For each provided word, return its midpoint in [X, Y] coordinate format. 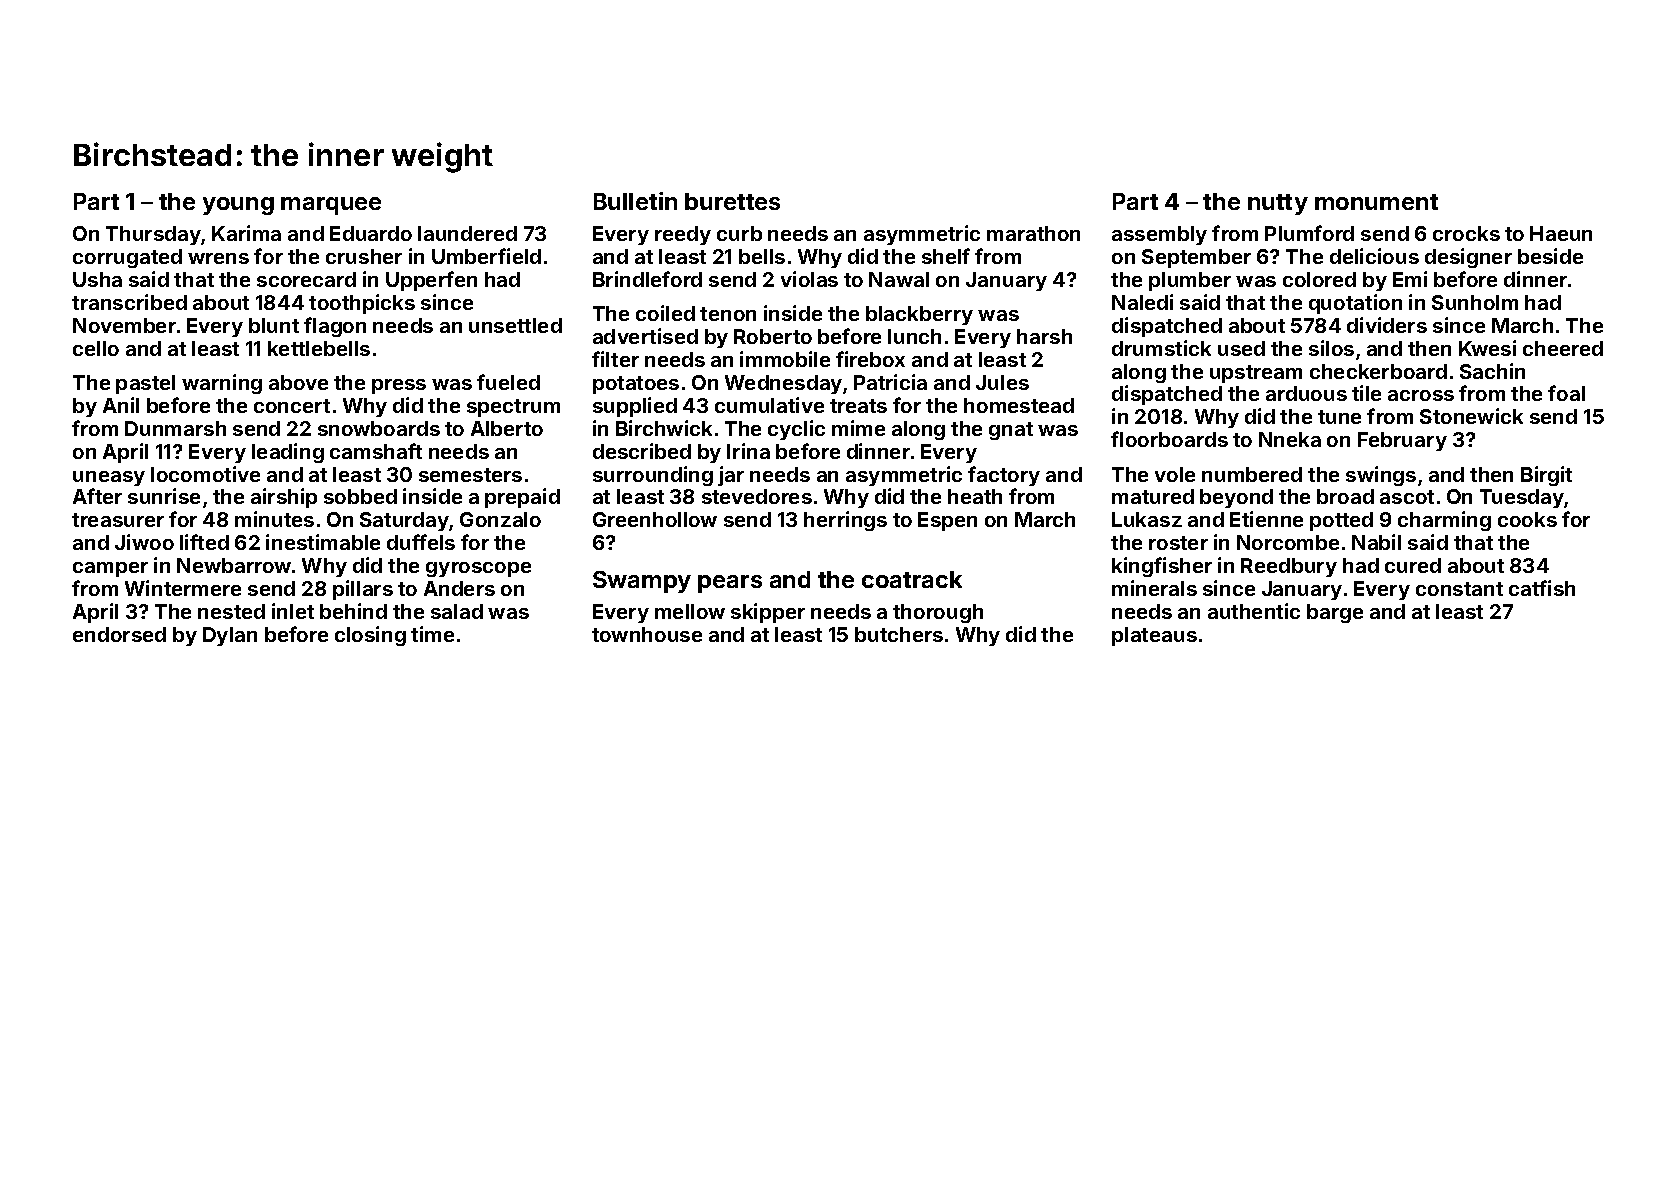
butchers [899, 634]
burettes [732, 201]
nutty [1278, 204]
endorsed [119, 634]
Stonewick [1471, 416]
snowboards [379, 428]
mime [858, 428]
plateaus [1154, 636]
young [238, 206]
